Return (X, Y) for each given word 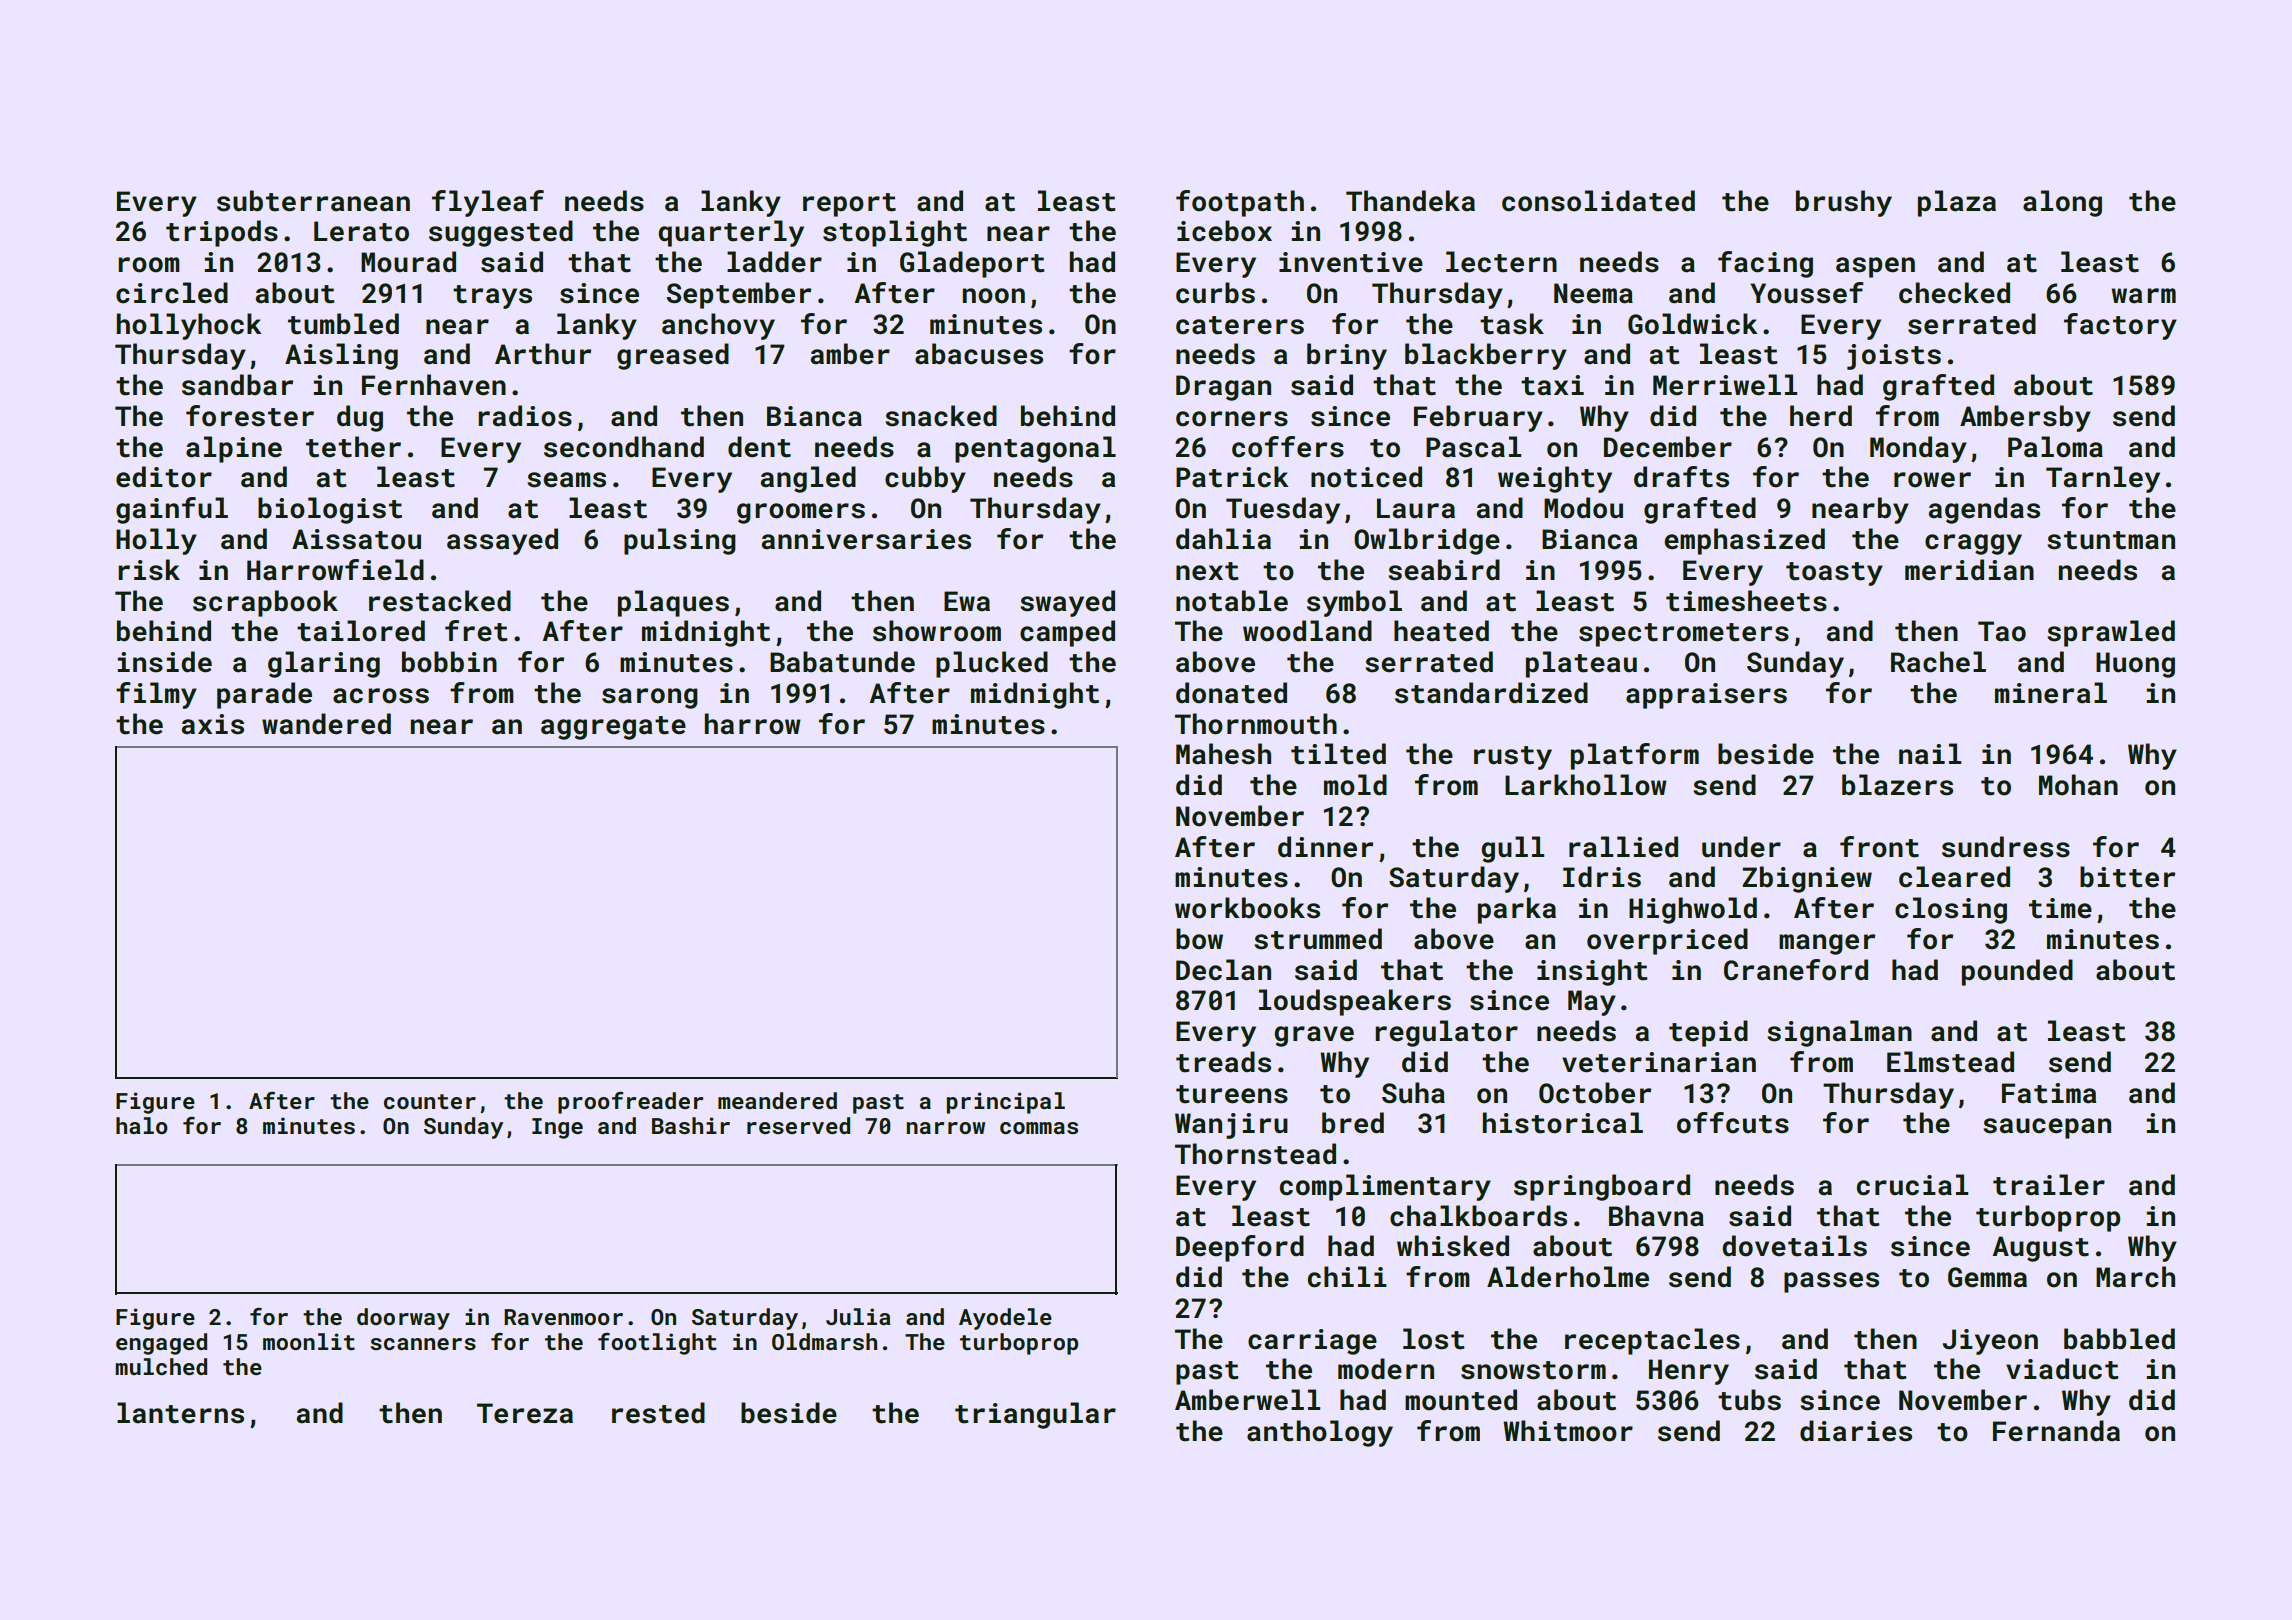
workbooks (1247, 908)
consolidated (1598, 201)
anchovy (718, 326)
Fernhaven (434, 385)
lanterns (180, 1413)
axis (213, 724)
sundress (2006, 847)
